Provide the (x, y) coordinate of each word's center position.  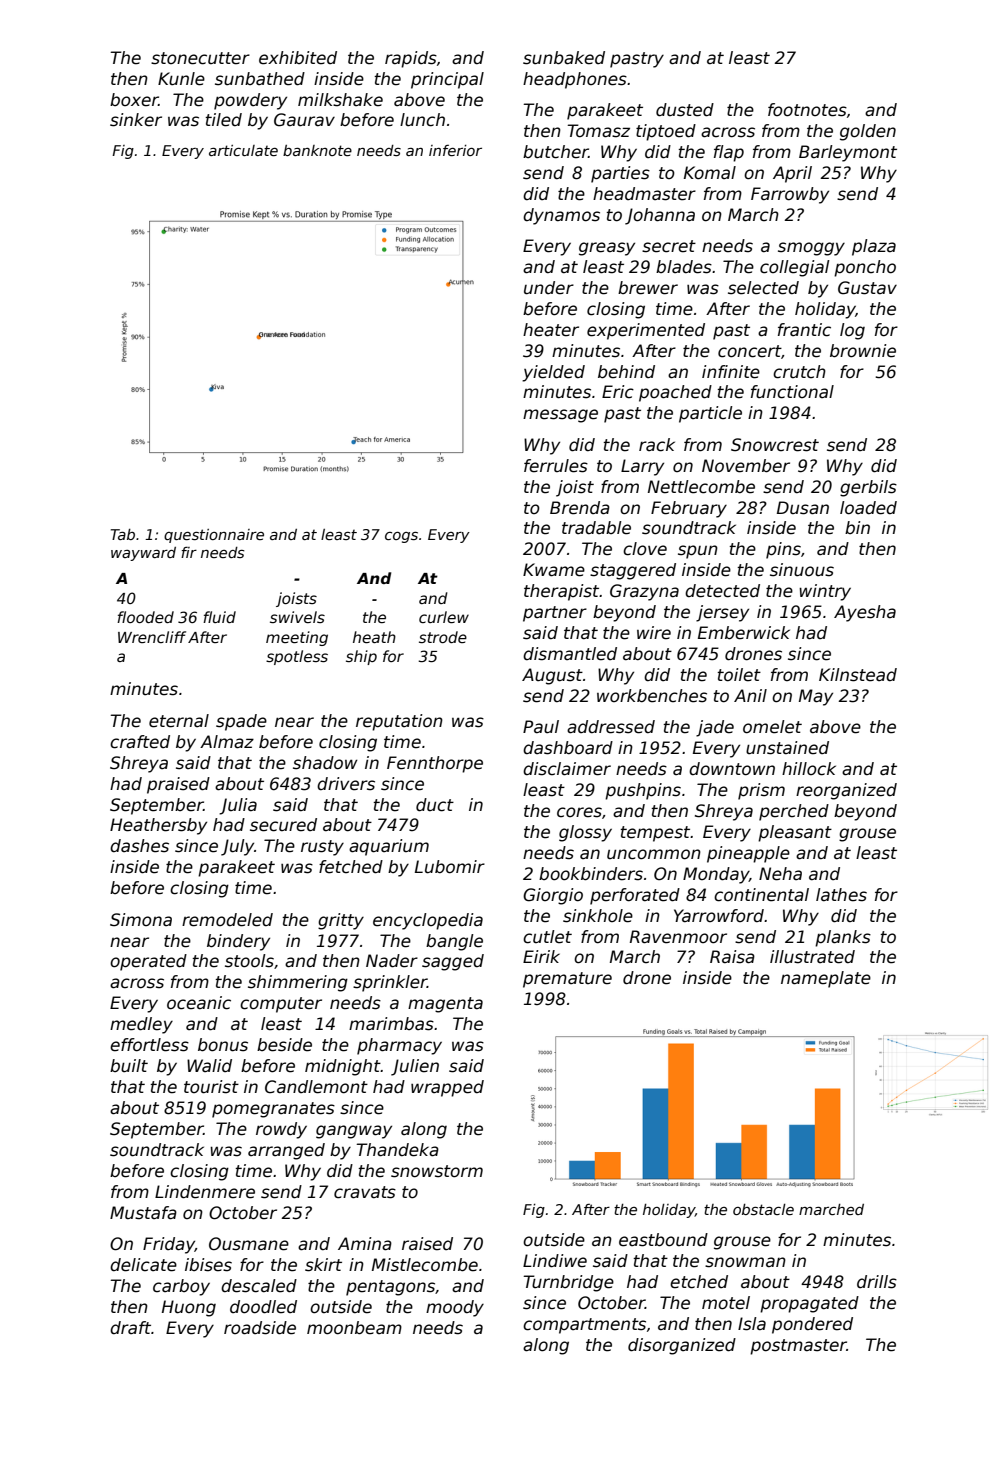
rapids (411, 59)
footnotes (807, 110)
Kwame (554, 570)
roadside (260, 1328)
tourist (211, 1087)
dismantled (570, 654)
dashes (139, 846)
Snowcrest (775, 445)
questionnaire (214, 536)
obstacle (763, 1209)
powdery (250, 101)
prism (761, 791)
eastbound (663, 1240)
